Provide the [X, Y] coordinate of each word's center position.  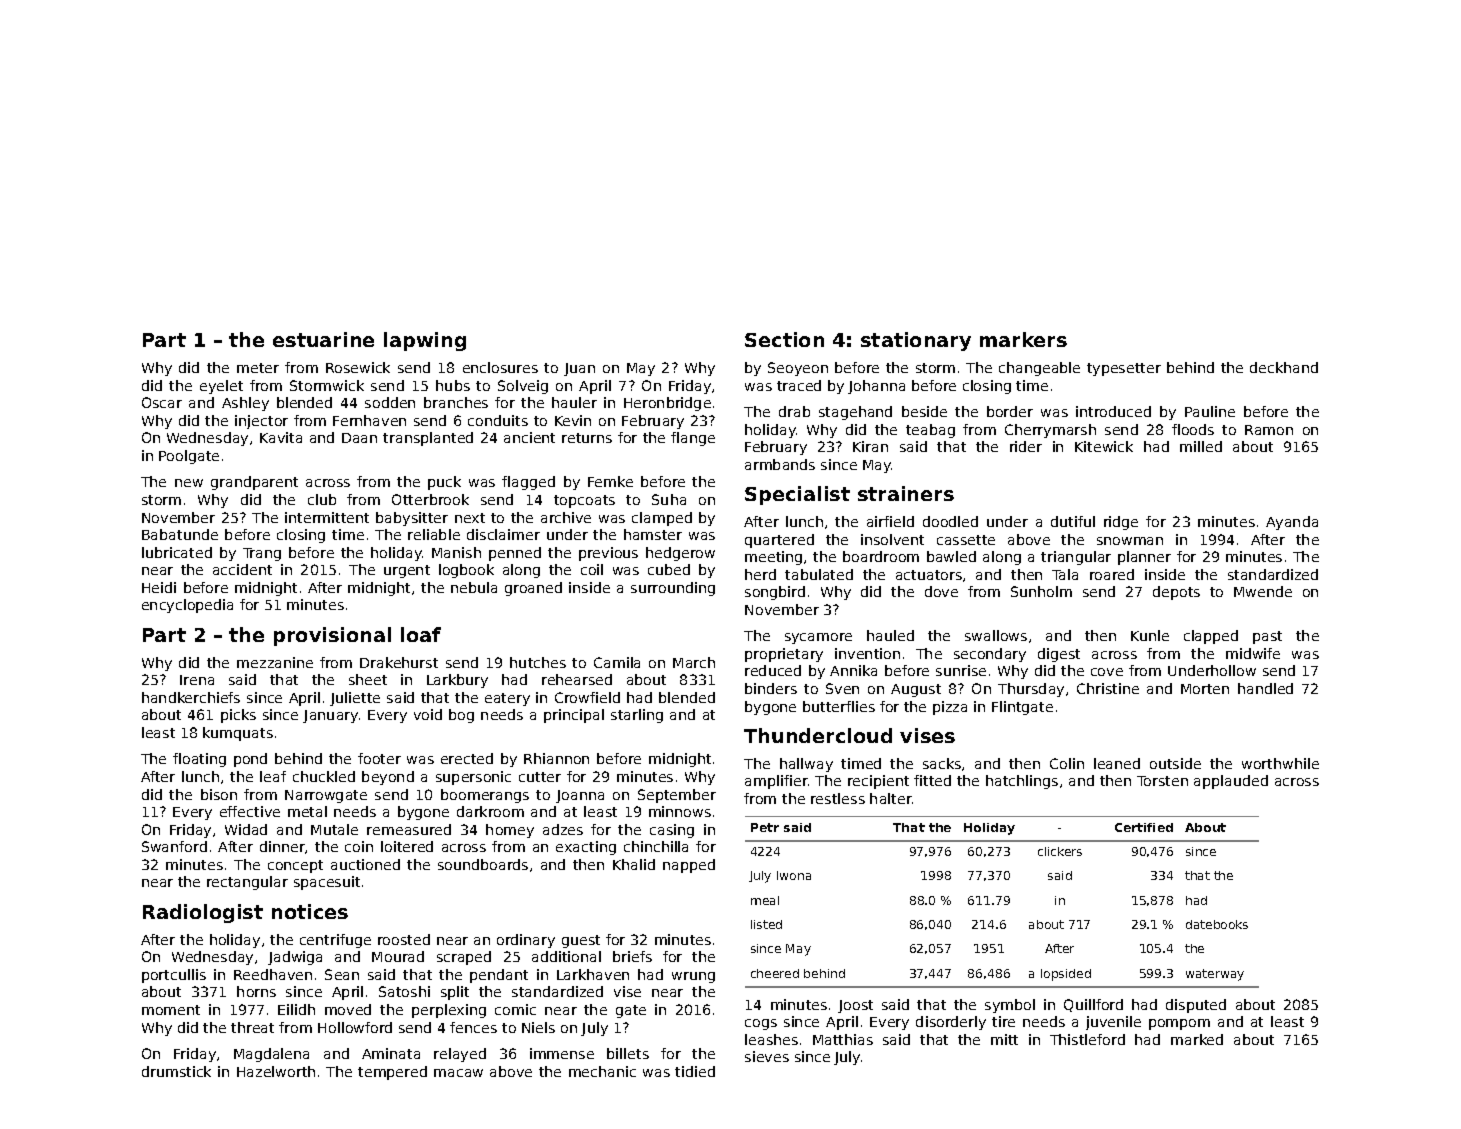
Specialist [797, 495]
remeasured [409, 829]
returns [587, 438]
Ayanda [1292, 523]
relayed [460, 1055]
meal [765, 900]
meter [258, 368]
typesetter [1124, 369]
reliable [434, 534]
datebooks [1217, 924]
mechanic [602, 1071]
